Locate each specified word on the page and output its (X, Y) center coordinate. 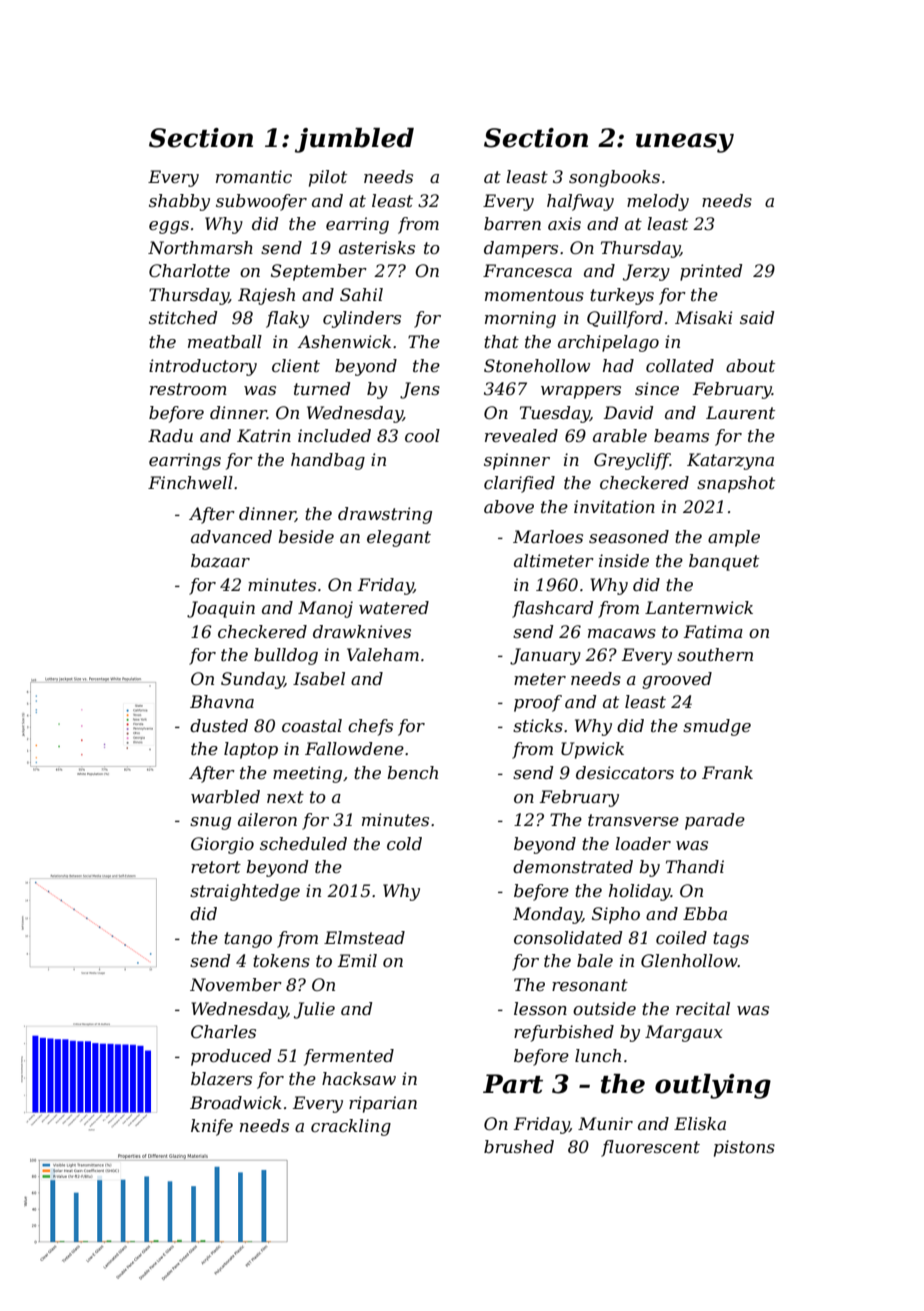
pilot (328, 178)
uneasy (685, 143)
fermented (349, 1057)
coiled (681, 937)
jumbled (354, 140)
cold (404, 843)
